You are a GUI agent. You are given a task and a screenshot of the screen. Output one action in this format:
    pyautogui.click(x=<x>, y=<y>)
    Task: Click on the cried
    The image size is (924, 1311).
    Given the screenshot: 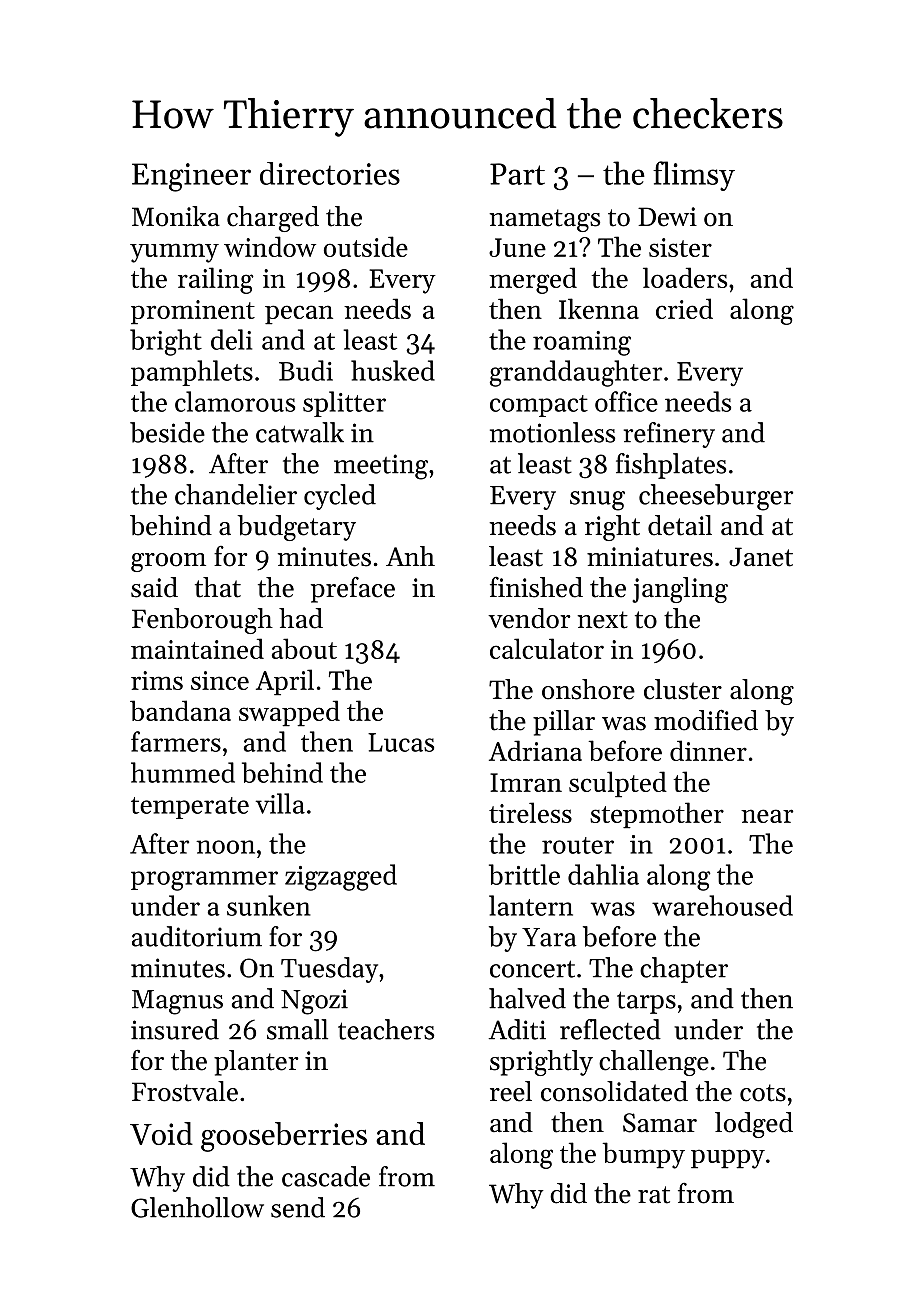 What is the action you would take?
    pyautogui.click(x=684, y=308)
